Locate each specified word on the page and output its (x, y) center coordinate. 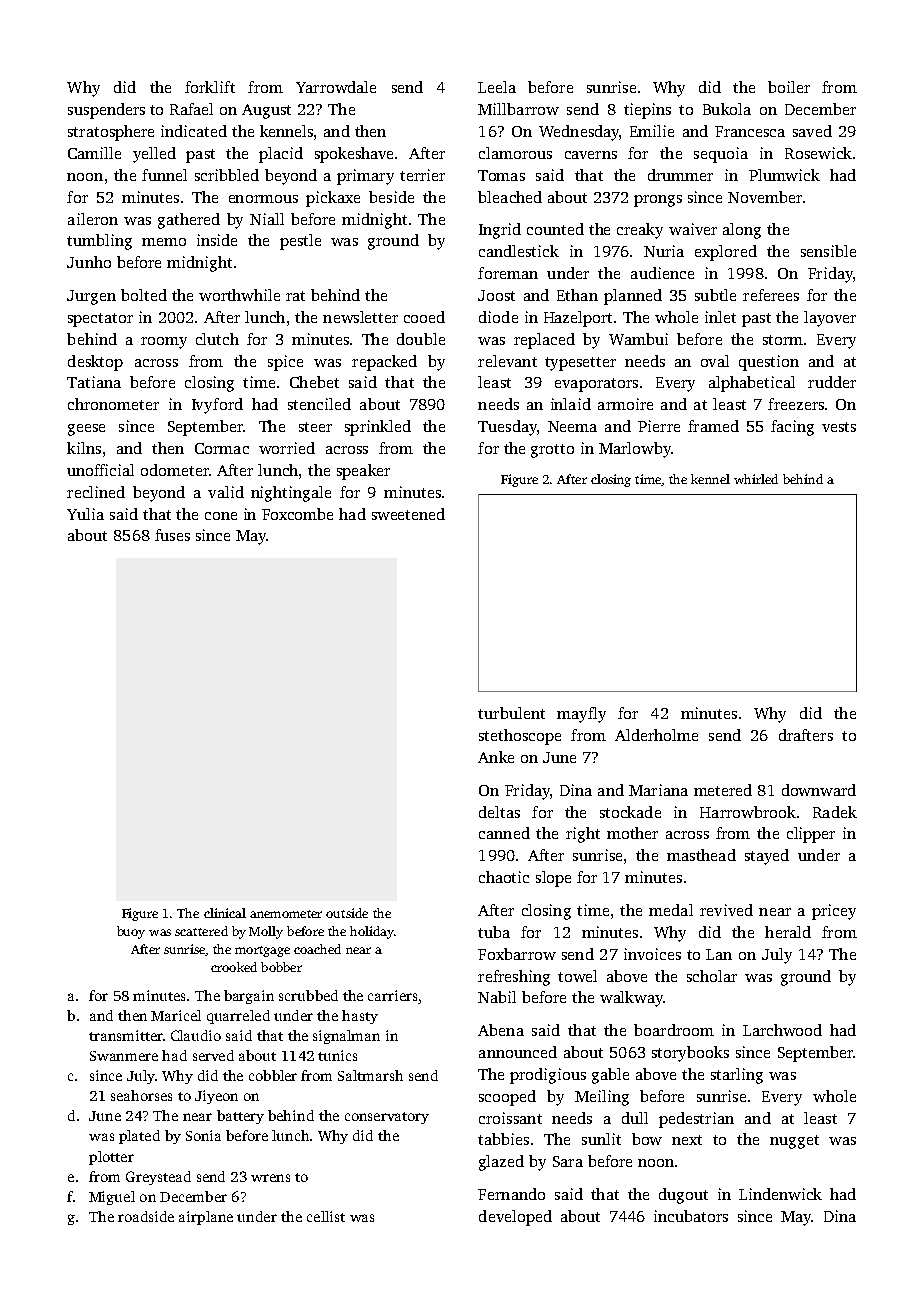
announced (518, 1052)
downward (819, 790)
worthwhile (239, 295)
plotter (111, 1158)
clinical (225, 913)
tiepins (647, 111)
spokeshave (354, 155)
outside (347, 913)
